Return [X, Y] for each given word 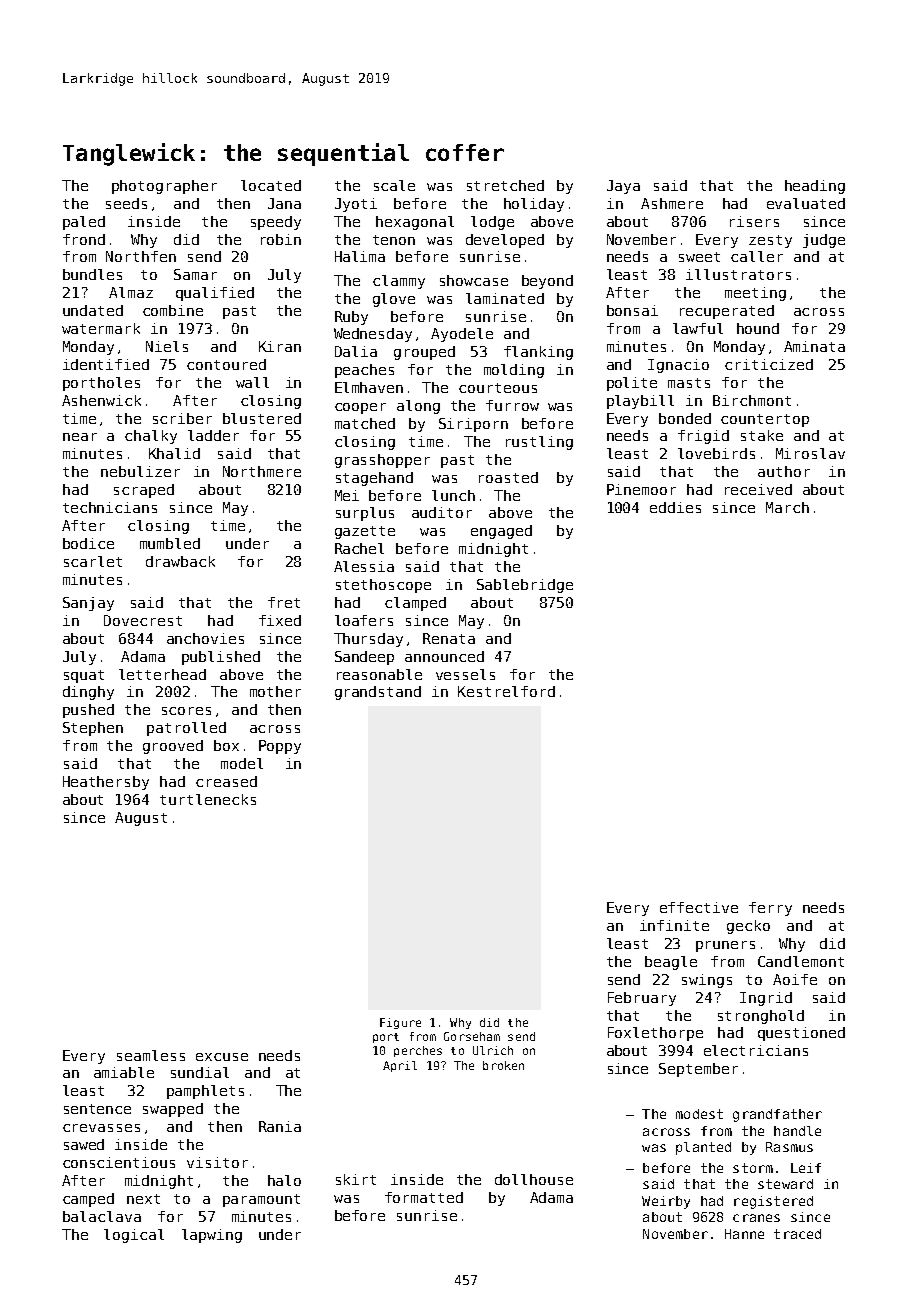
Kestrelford [506, 691]
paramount [261, 1200]
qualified [215, 294]
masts [689, 383]
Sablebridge [525, 586]
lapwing [212, 1236]
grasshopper [382, 461]
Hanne [744, 1234]
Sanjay [88, 604]
